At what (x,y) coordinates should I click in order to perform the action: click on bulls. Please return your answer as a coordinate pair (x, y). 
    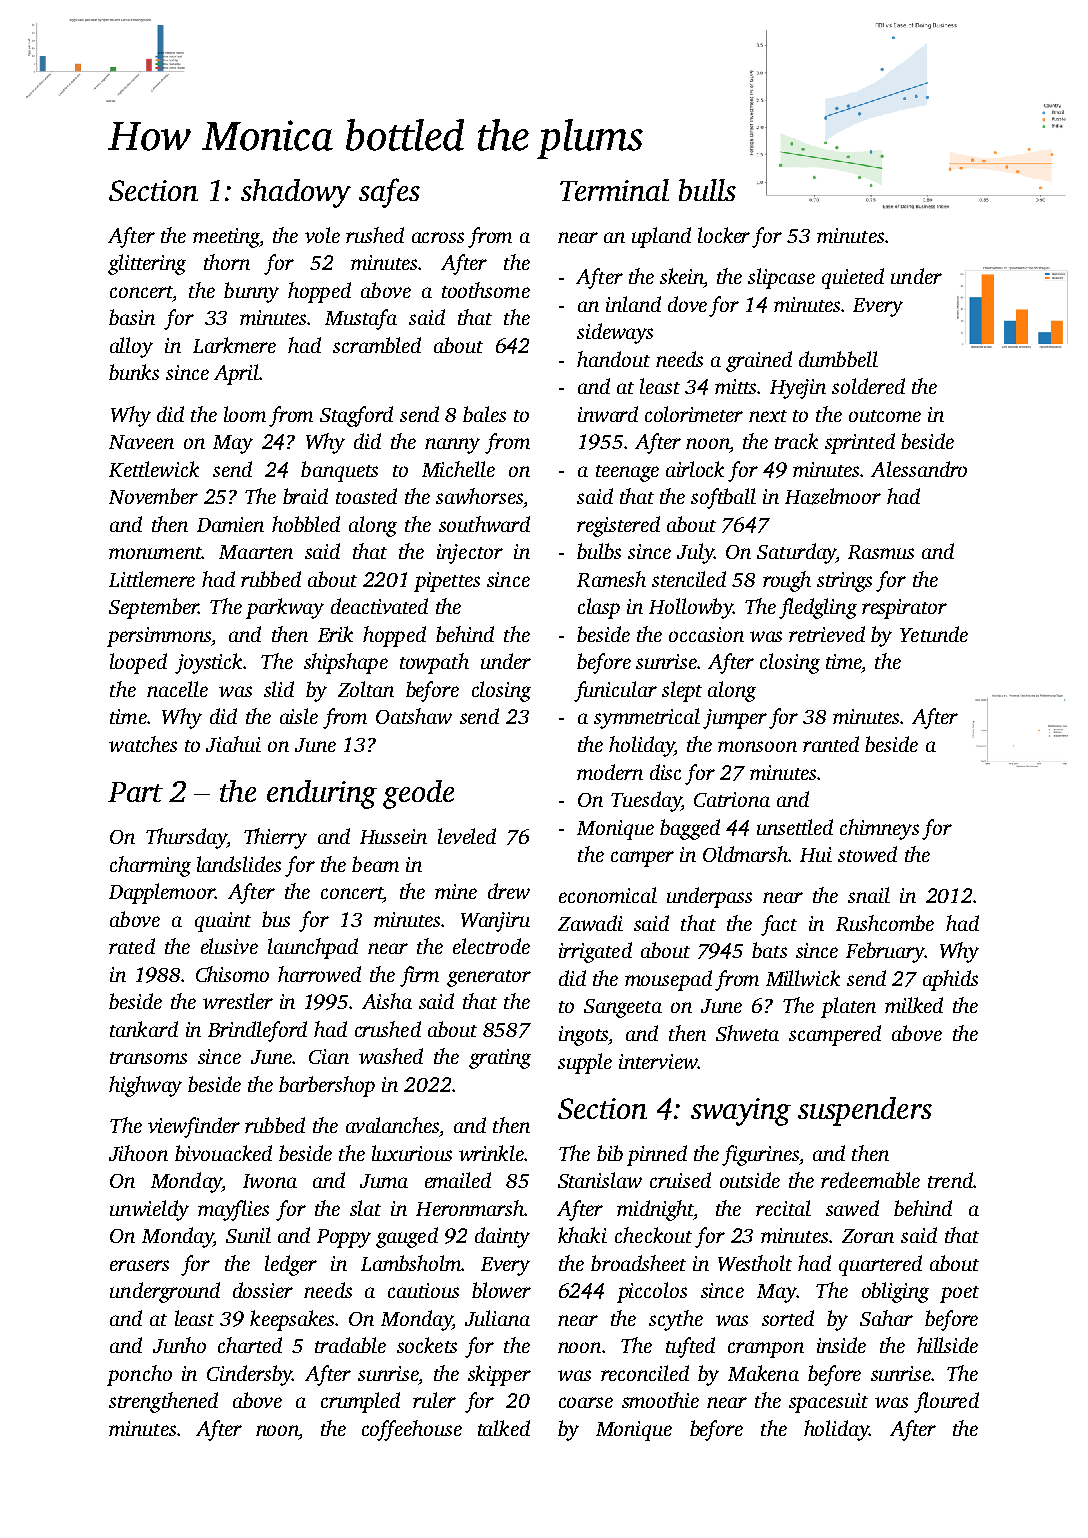
    Looking at the image, I should click on (707, 190).
